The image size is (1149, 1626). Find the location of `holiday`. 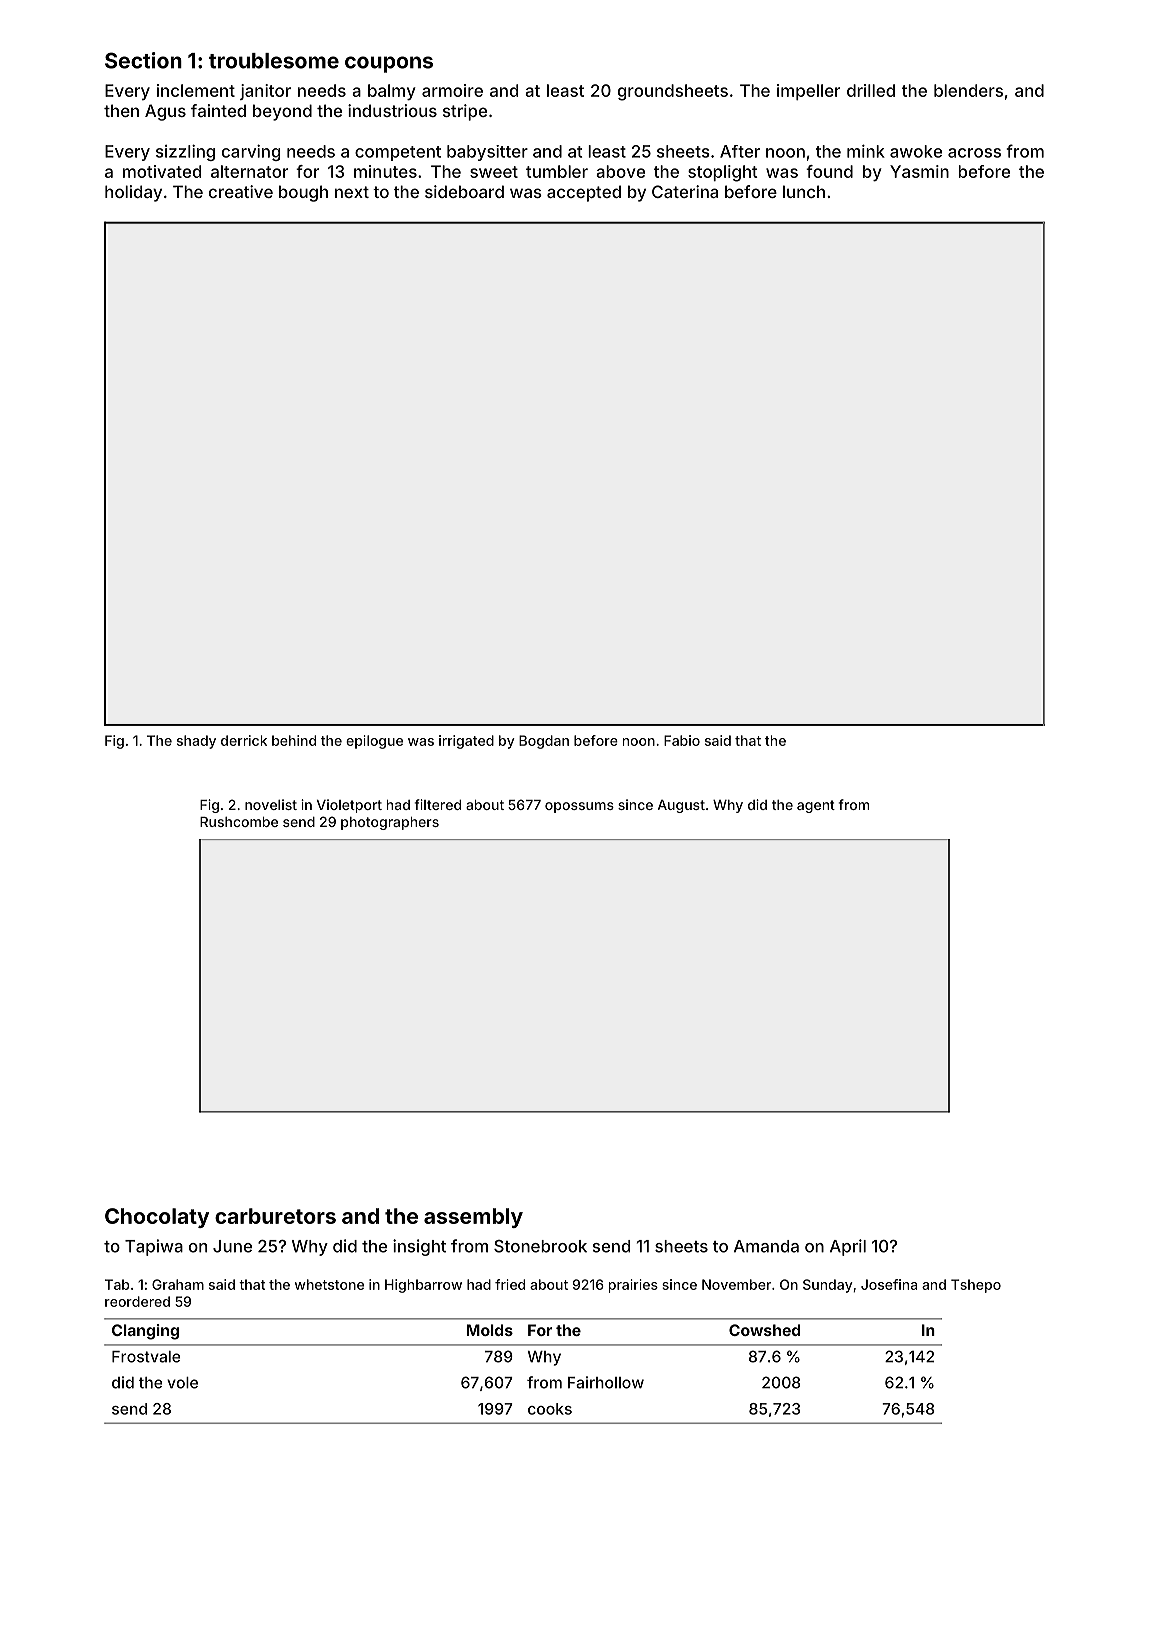

holiday is located at coordinates (133, 193).
